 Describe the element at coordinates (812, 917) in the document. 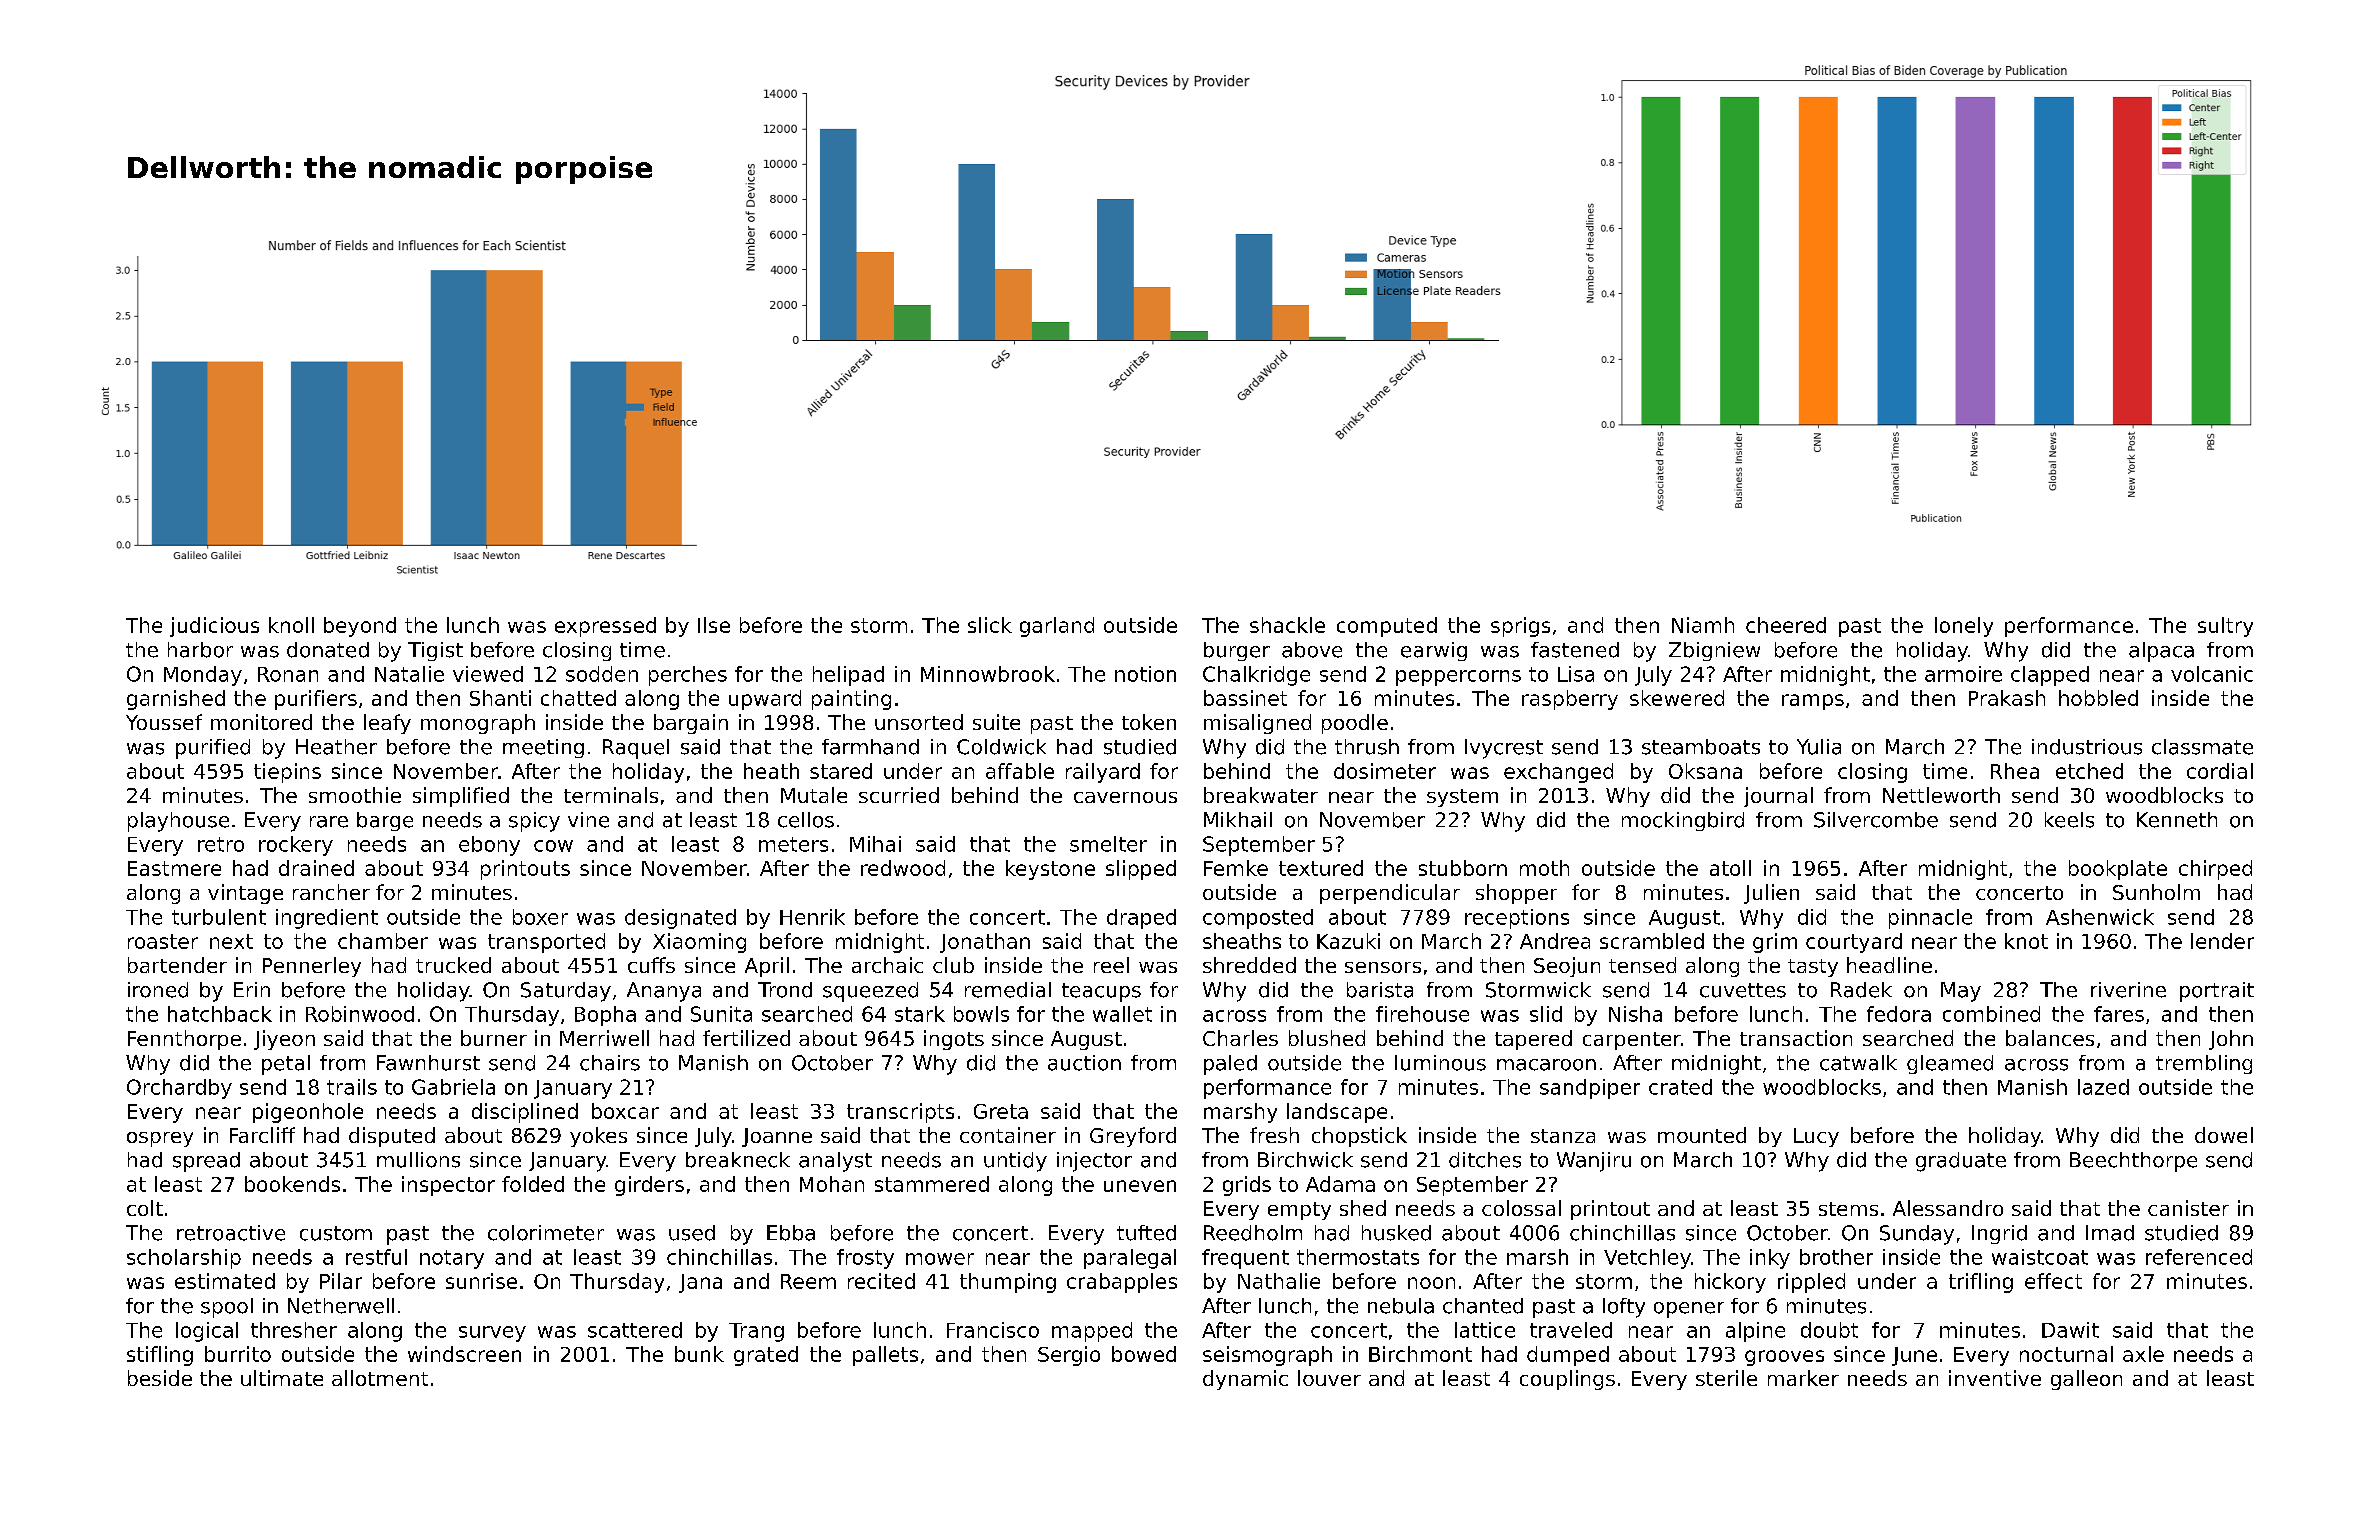

I see `Henrik` at that location.
